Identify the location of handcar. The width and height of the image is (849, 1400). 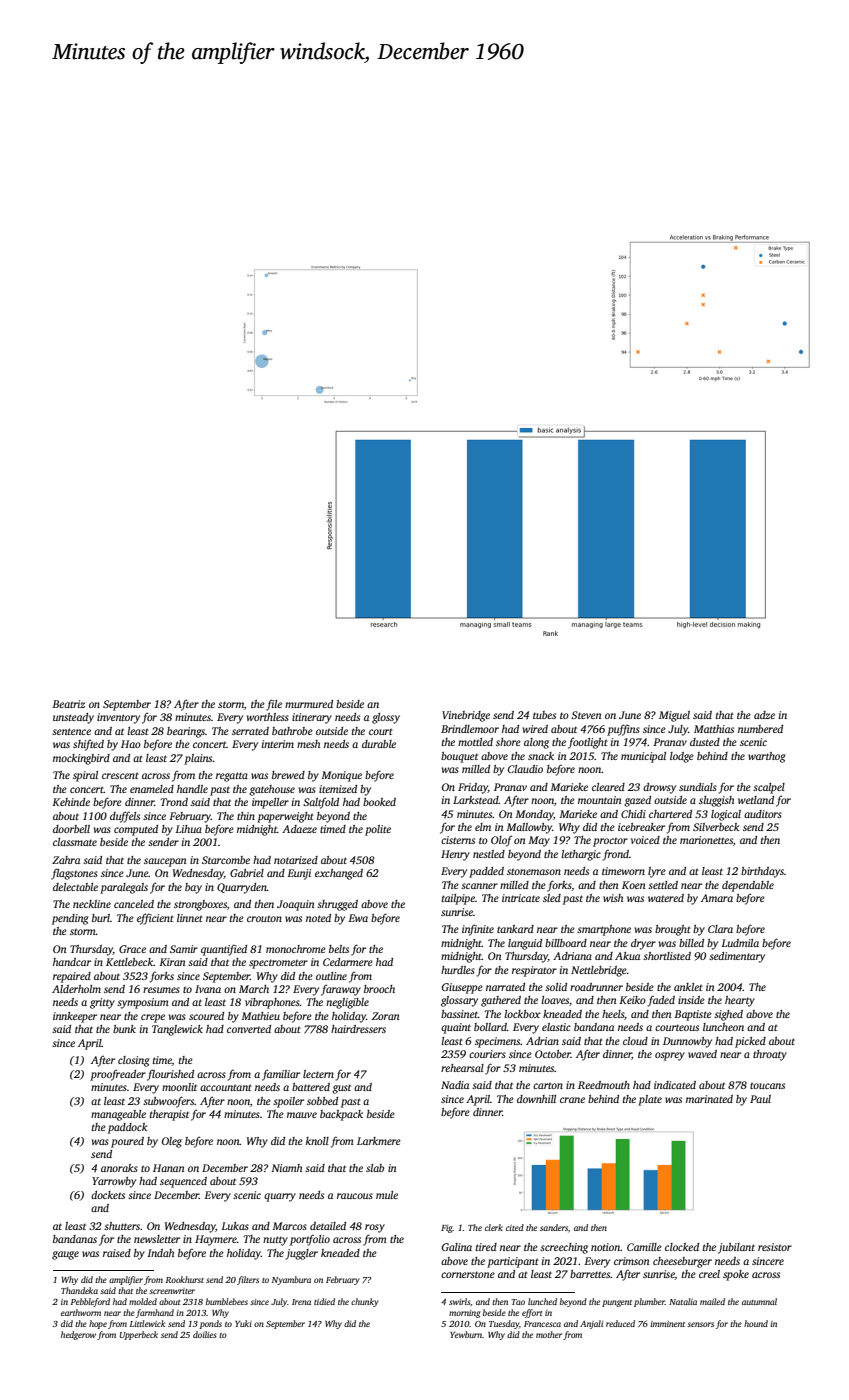
(72, 962).
